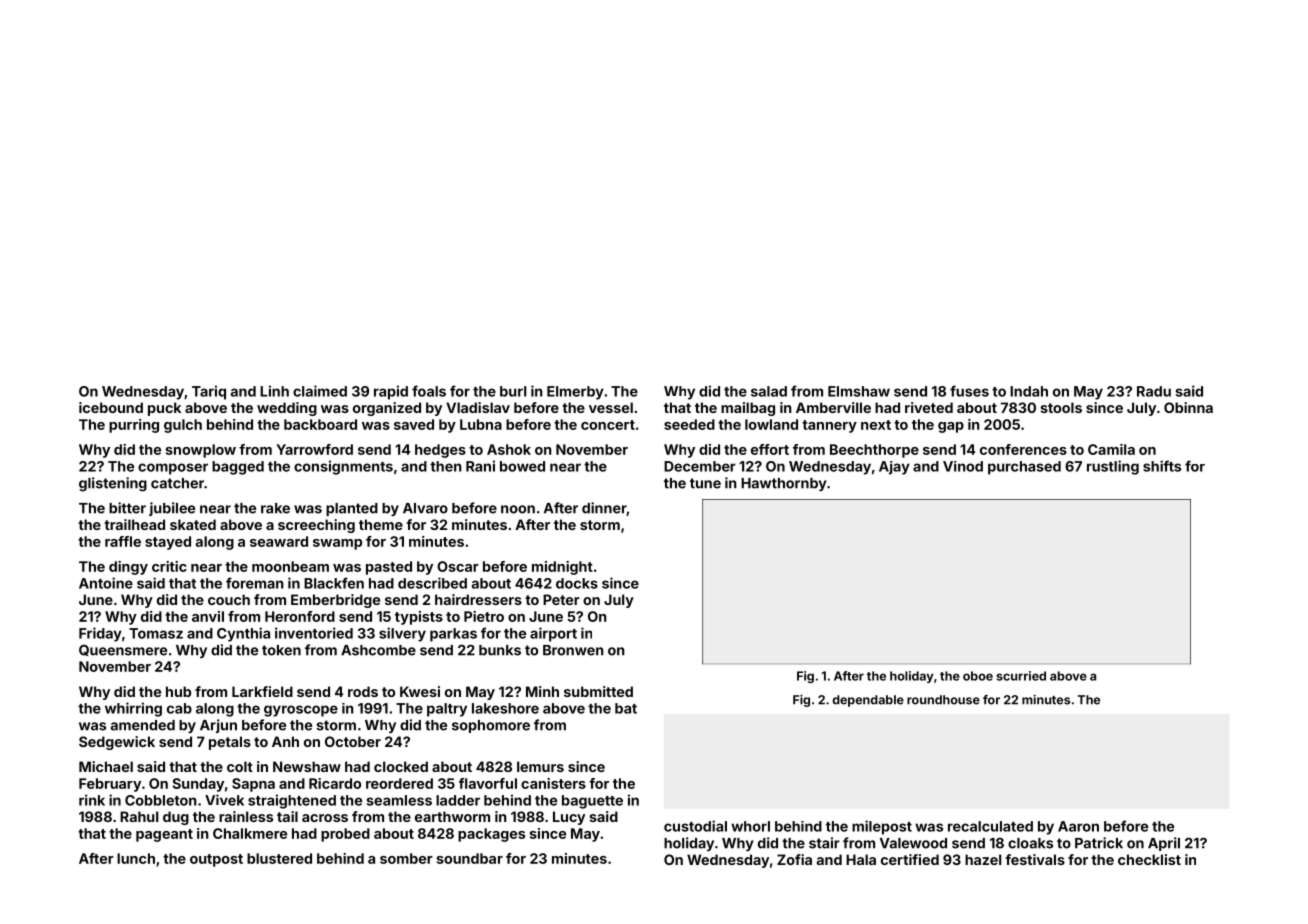 The height and width of the screenshot is (924, 1308). I want to click on milepost, so click(882, 827).
